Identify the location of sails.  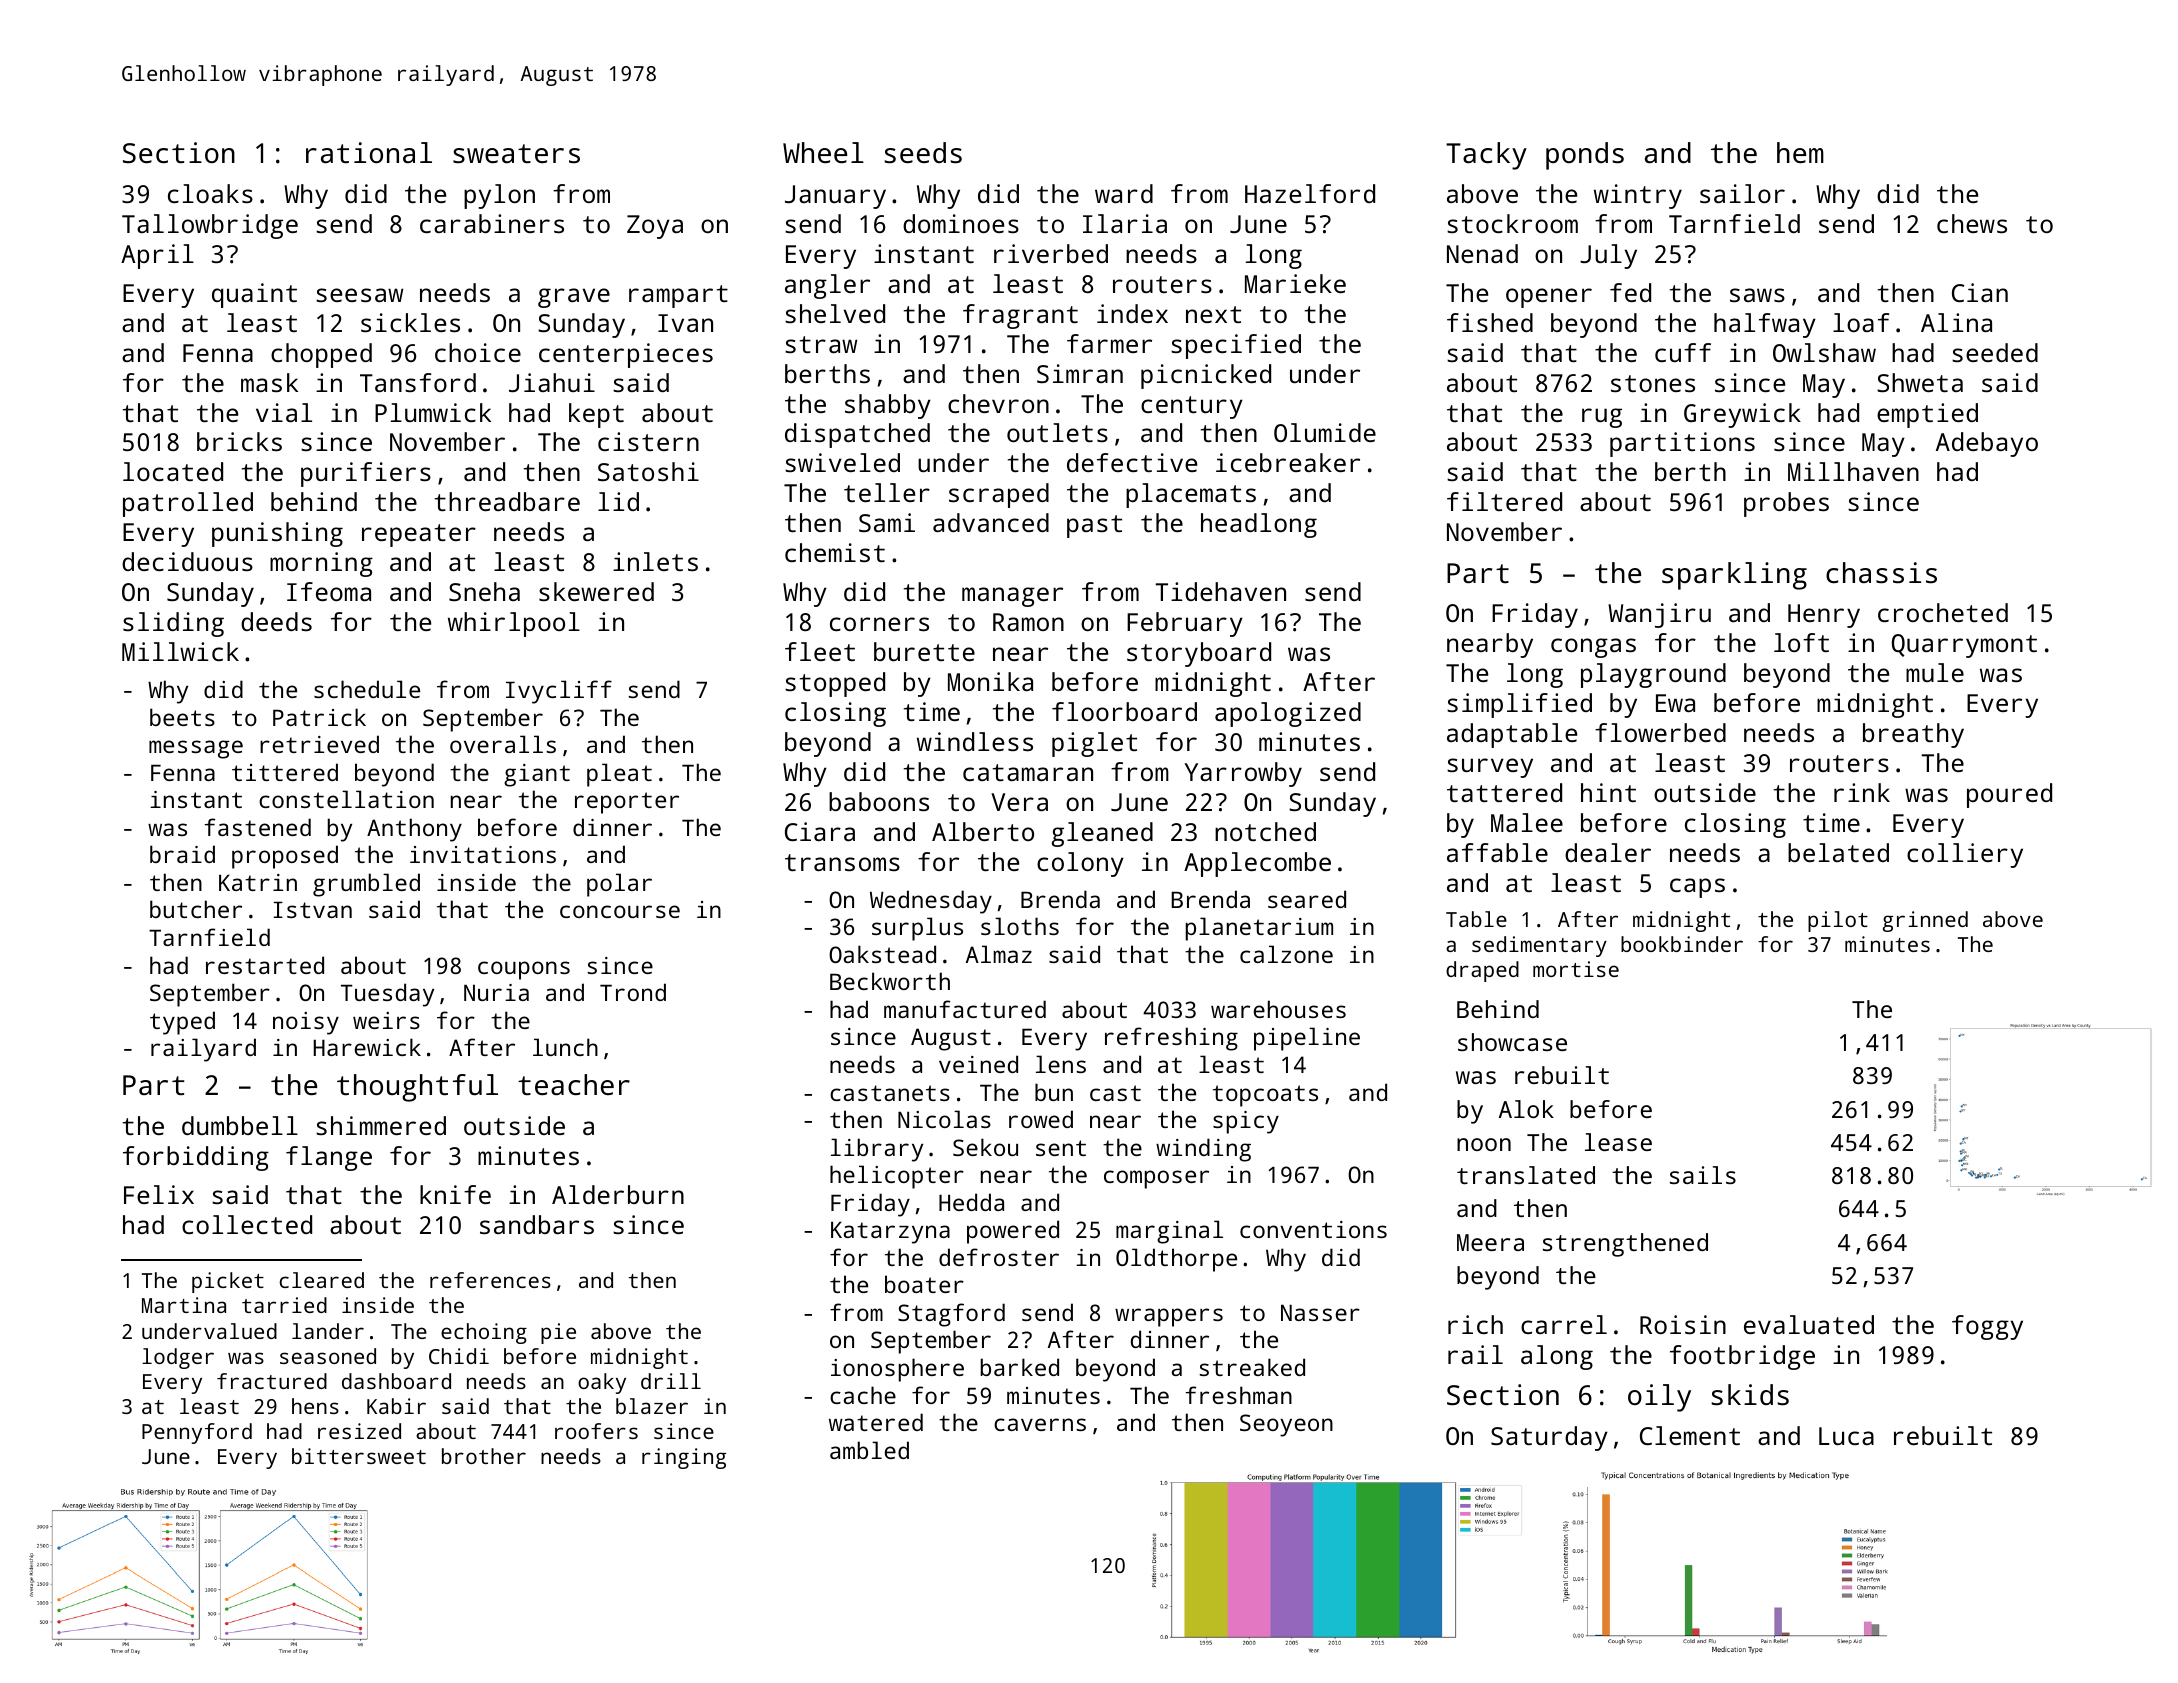
(1703, 1175).
